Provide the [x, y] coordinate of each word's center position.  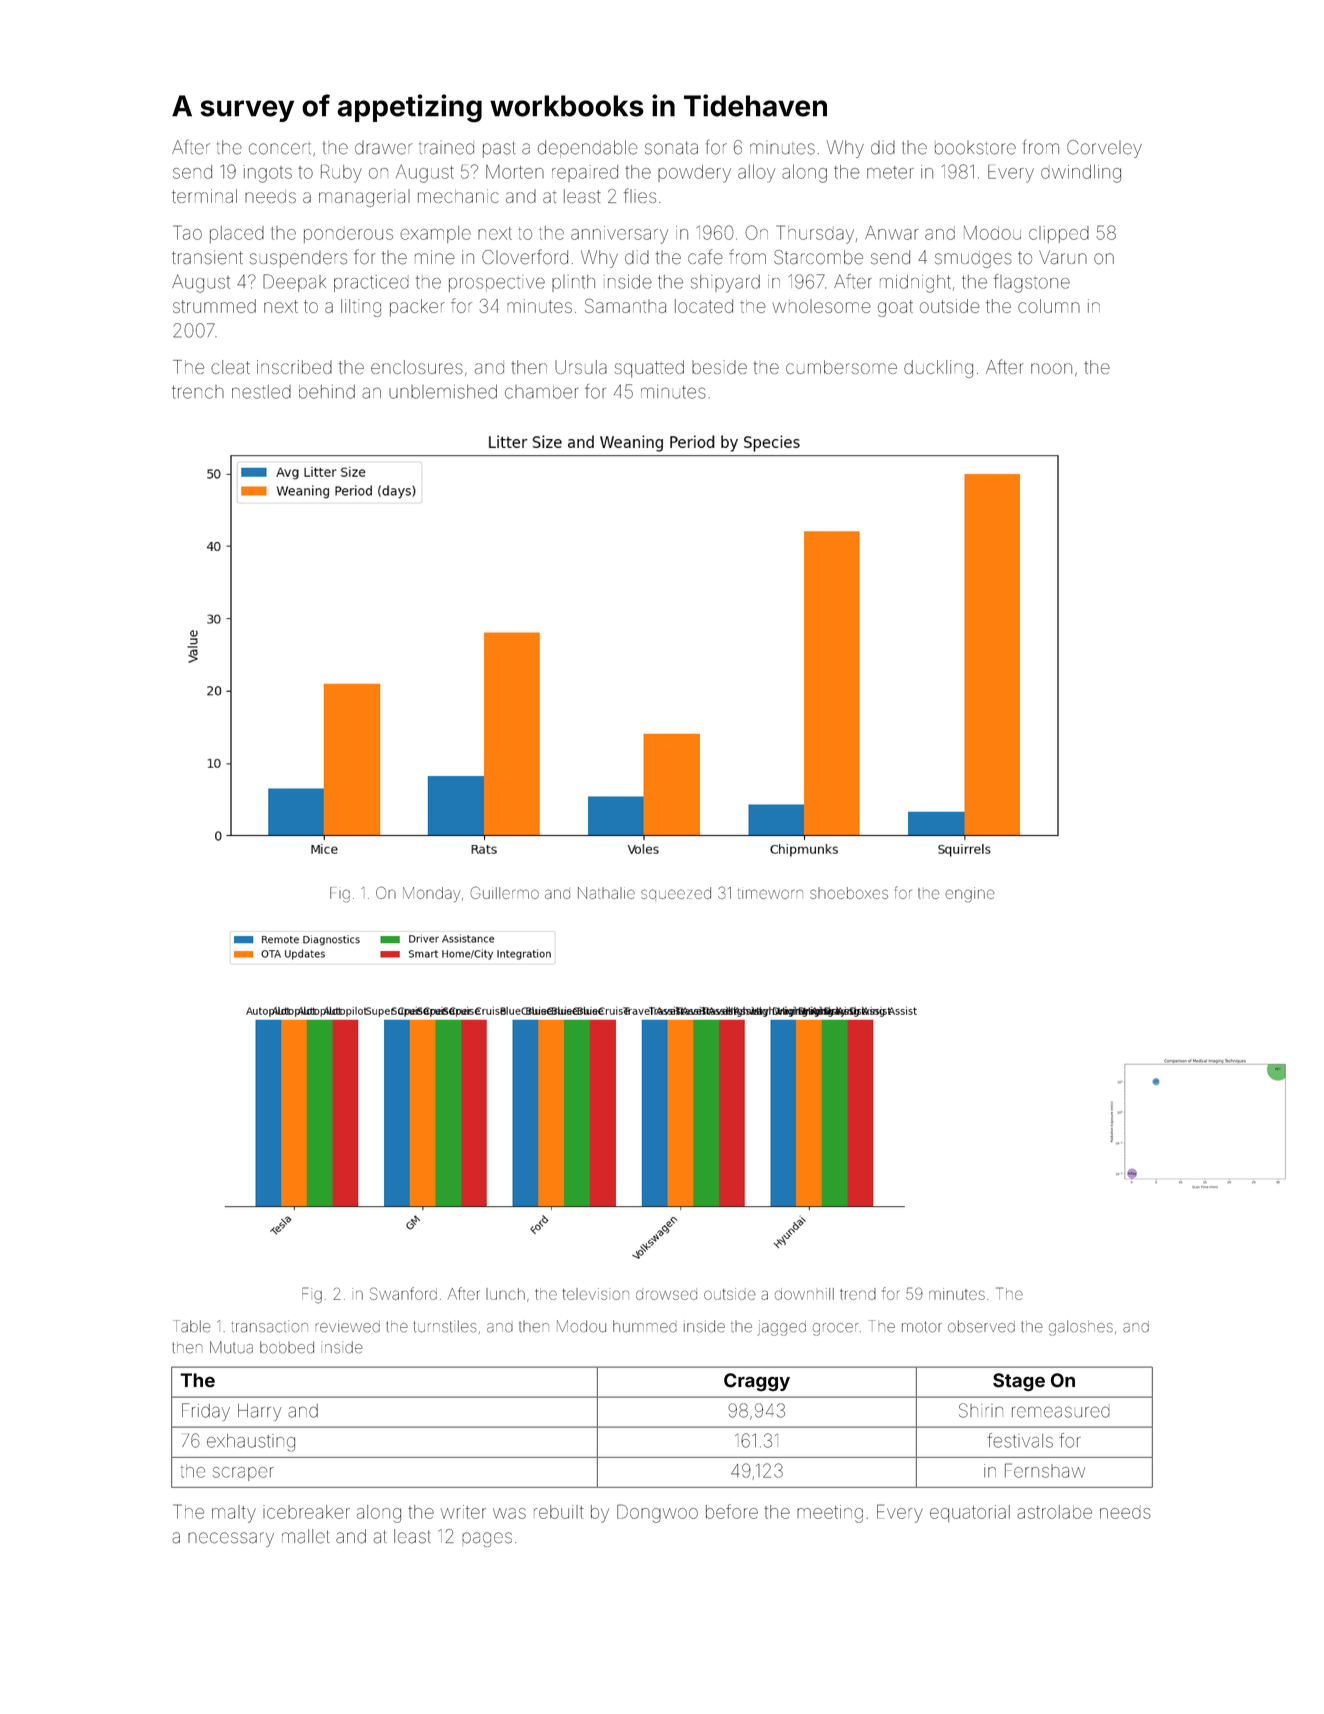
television [596, 1294]
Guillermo [504, 892]
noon [1051, 368]
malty [234, 1514]
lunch [505, 1294]
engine [970, 894]
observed [981, 1326]
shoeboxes [849, 893]
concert [280, 149]
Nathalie [606, 893]
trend [858, 1294]
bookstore [975, 148]
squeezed [676, 893]
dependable [587, 147]
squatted [649, 369]
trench [198, 392]
